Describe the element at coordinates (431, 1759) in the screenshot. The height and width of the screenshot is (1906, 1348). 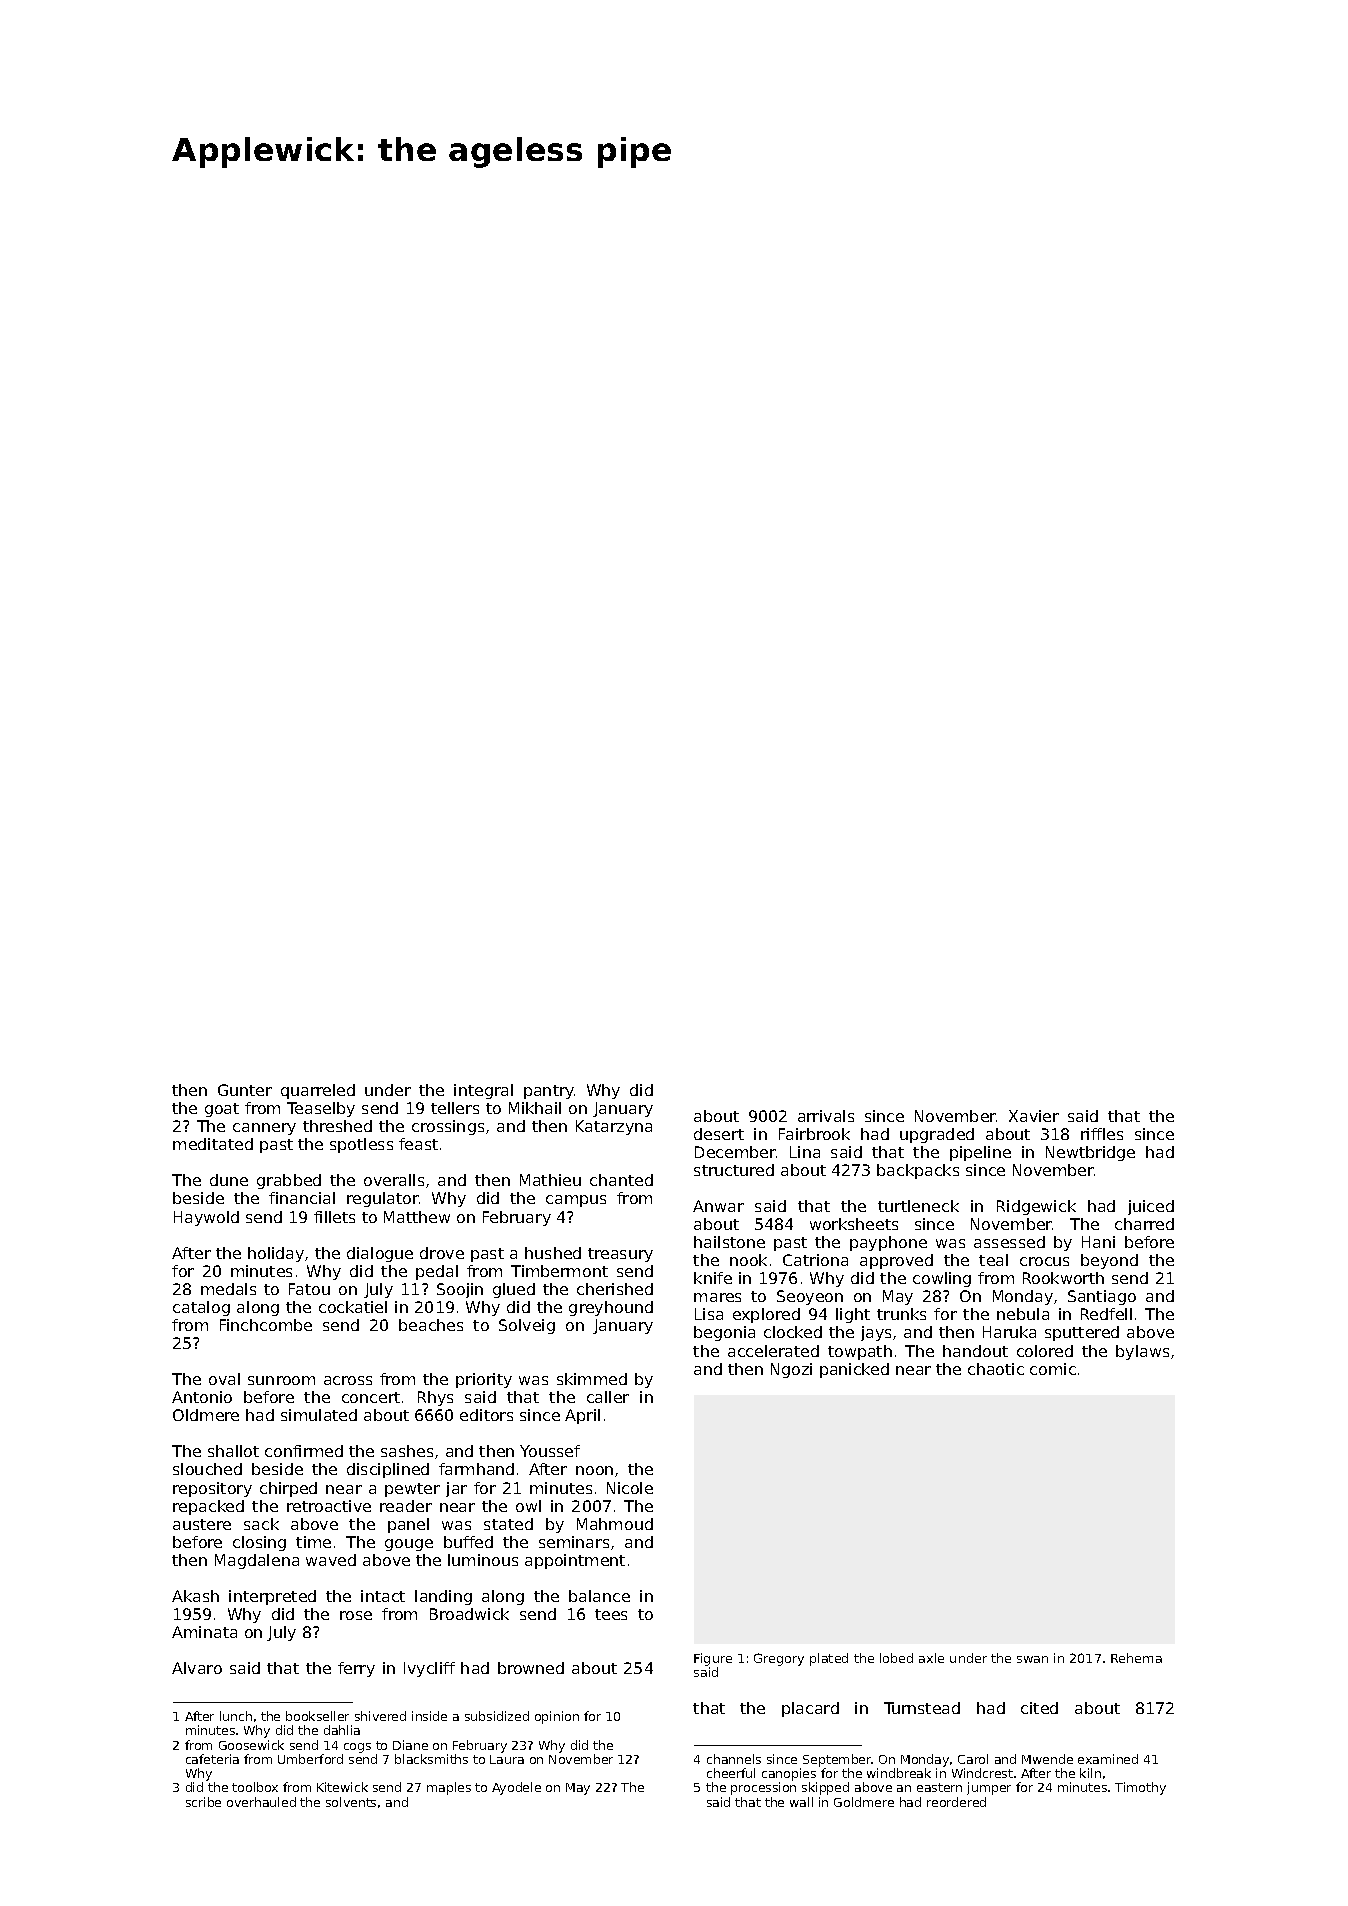
I see `blacksmiths` at that location.
